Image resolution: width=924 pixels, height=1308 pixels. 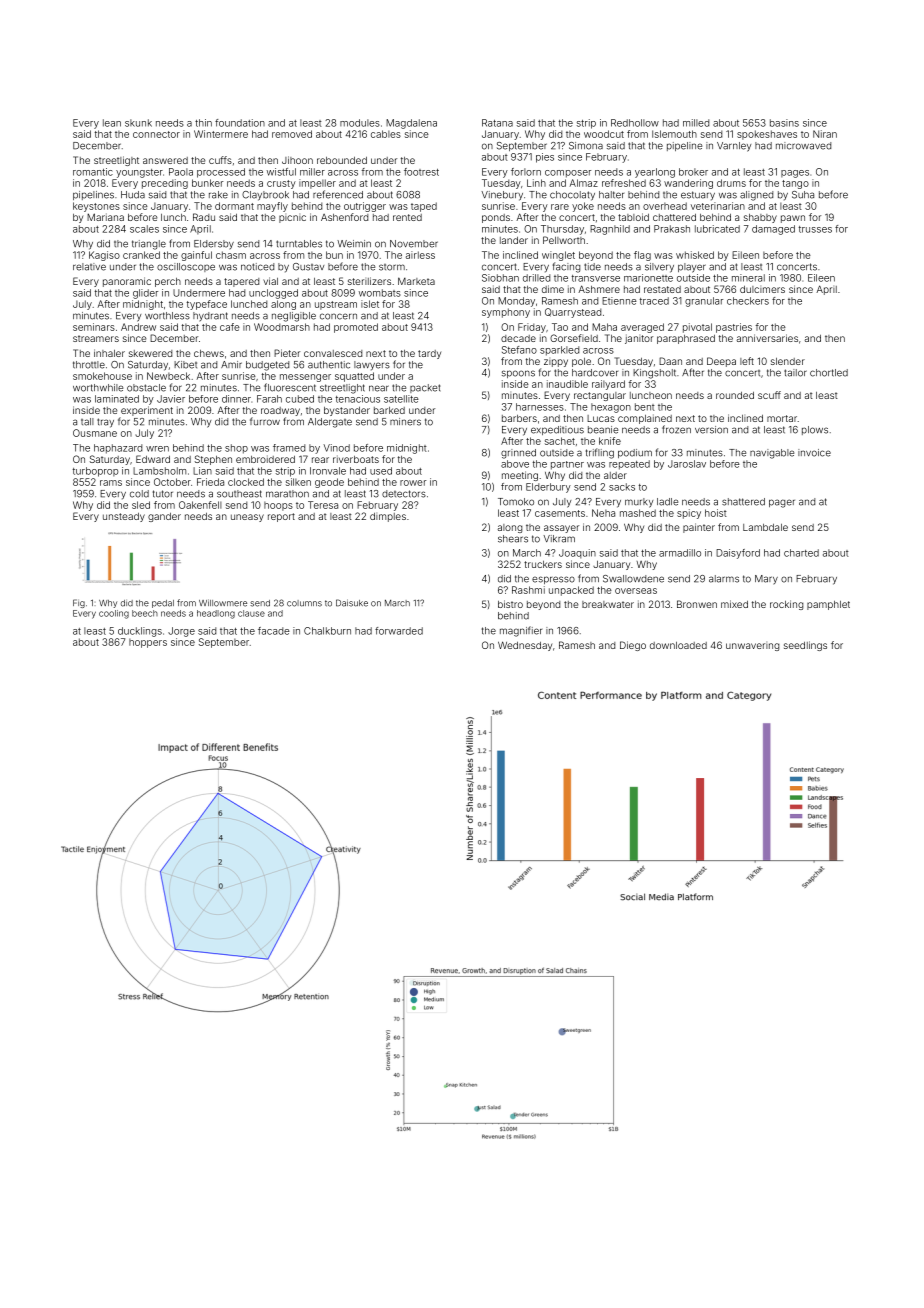 What do you see at coordinates (149, 245) in the screenshot?
I see `triangle` at bounding box center [149, 245].
